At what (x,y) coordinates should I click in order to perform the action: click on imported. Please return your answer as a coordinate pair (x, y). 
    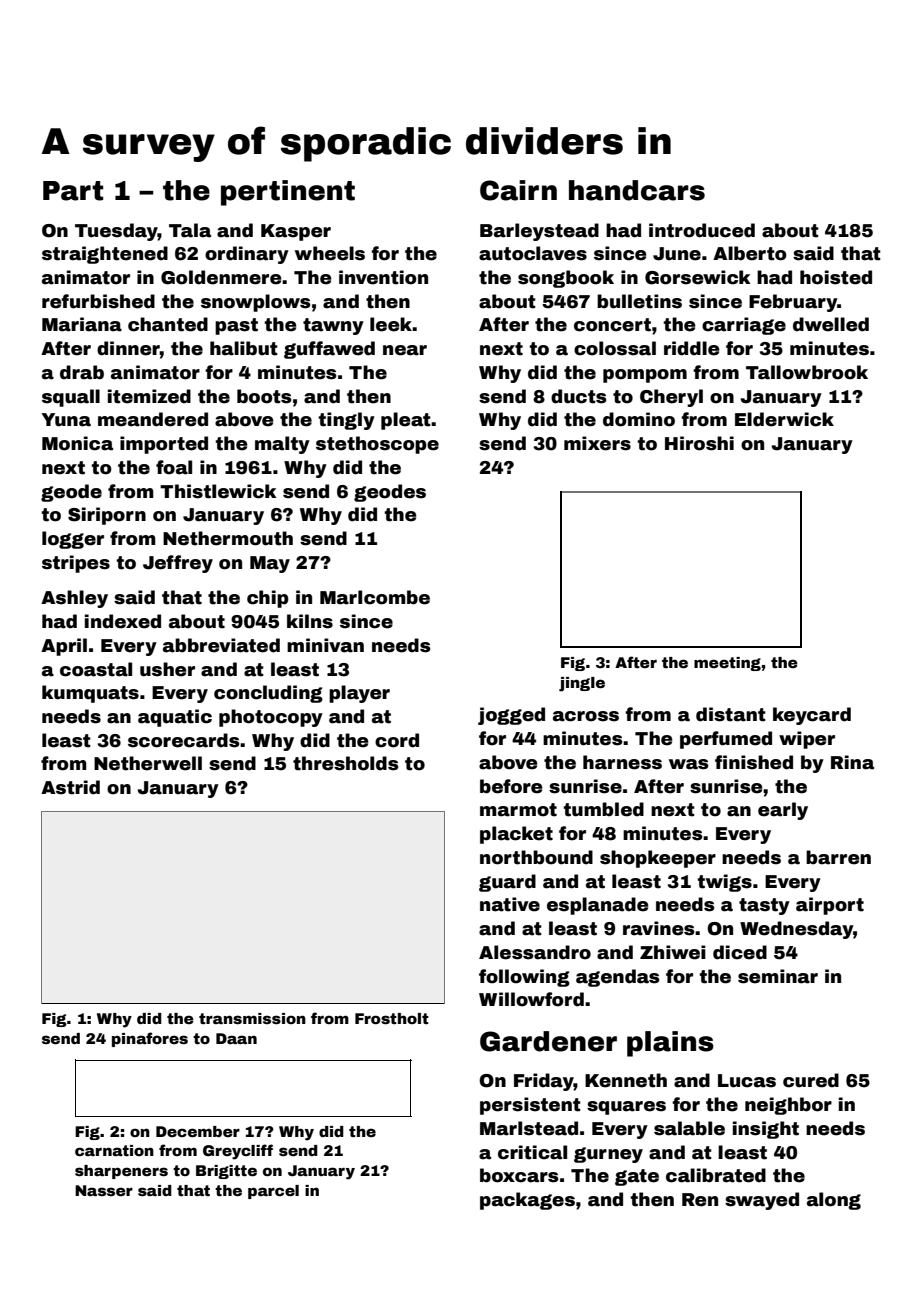
    Looking at the image, I should click on (164, 445).
